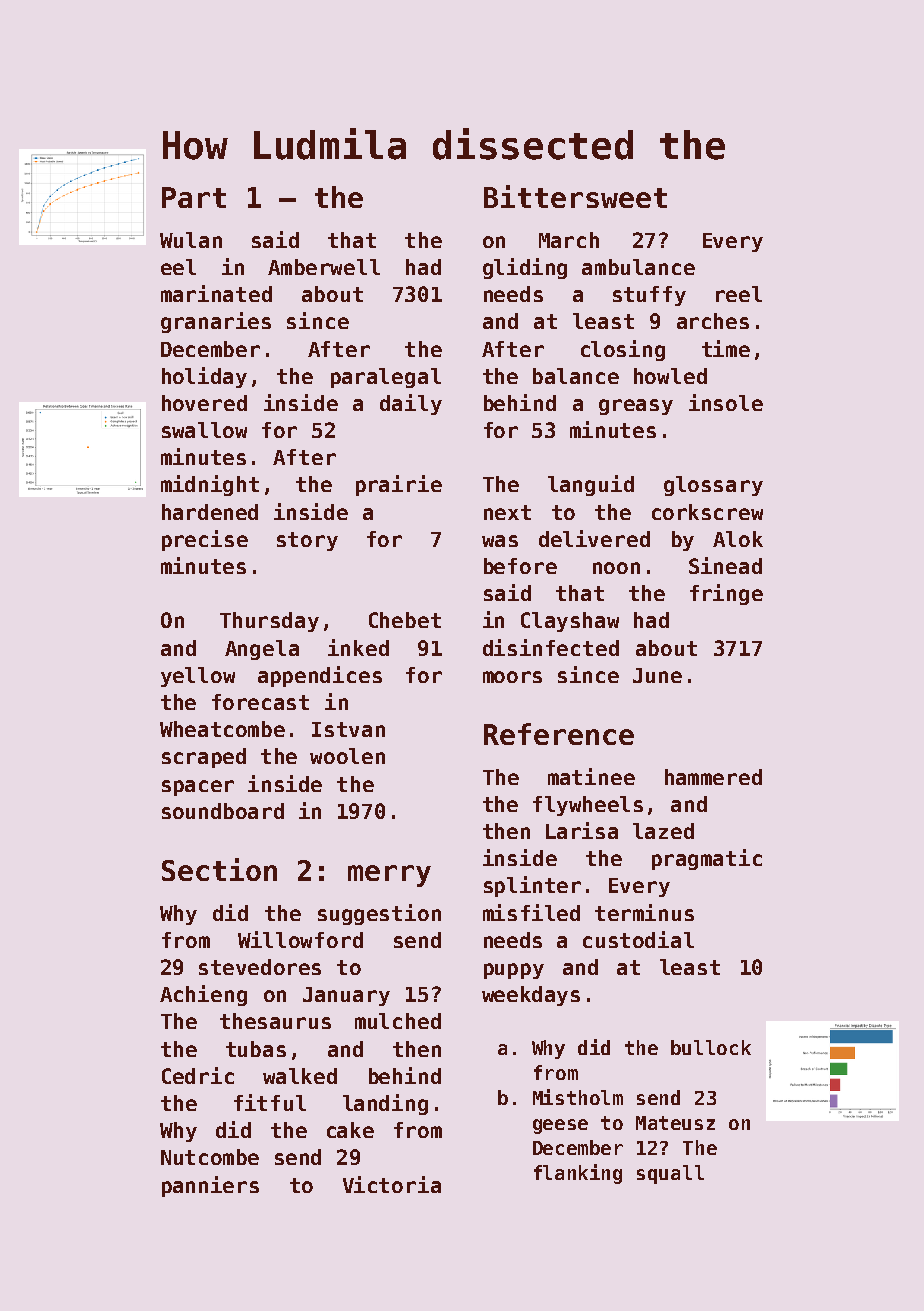  What do you see at coordinates (324, 267) in the screenshot?
I see `Amberwell` at bounding box center [324, 267].
